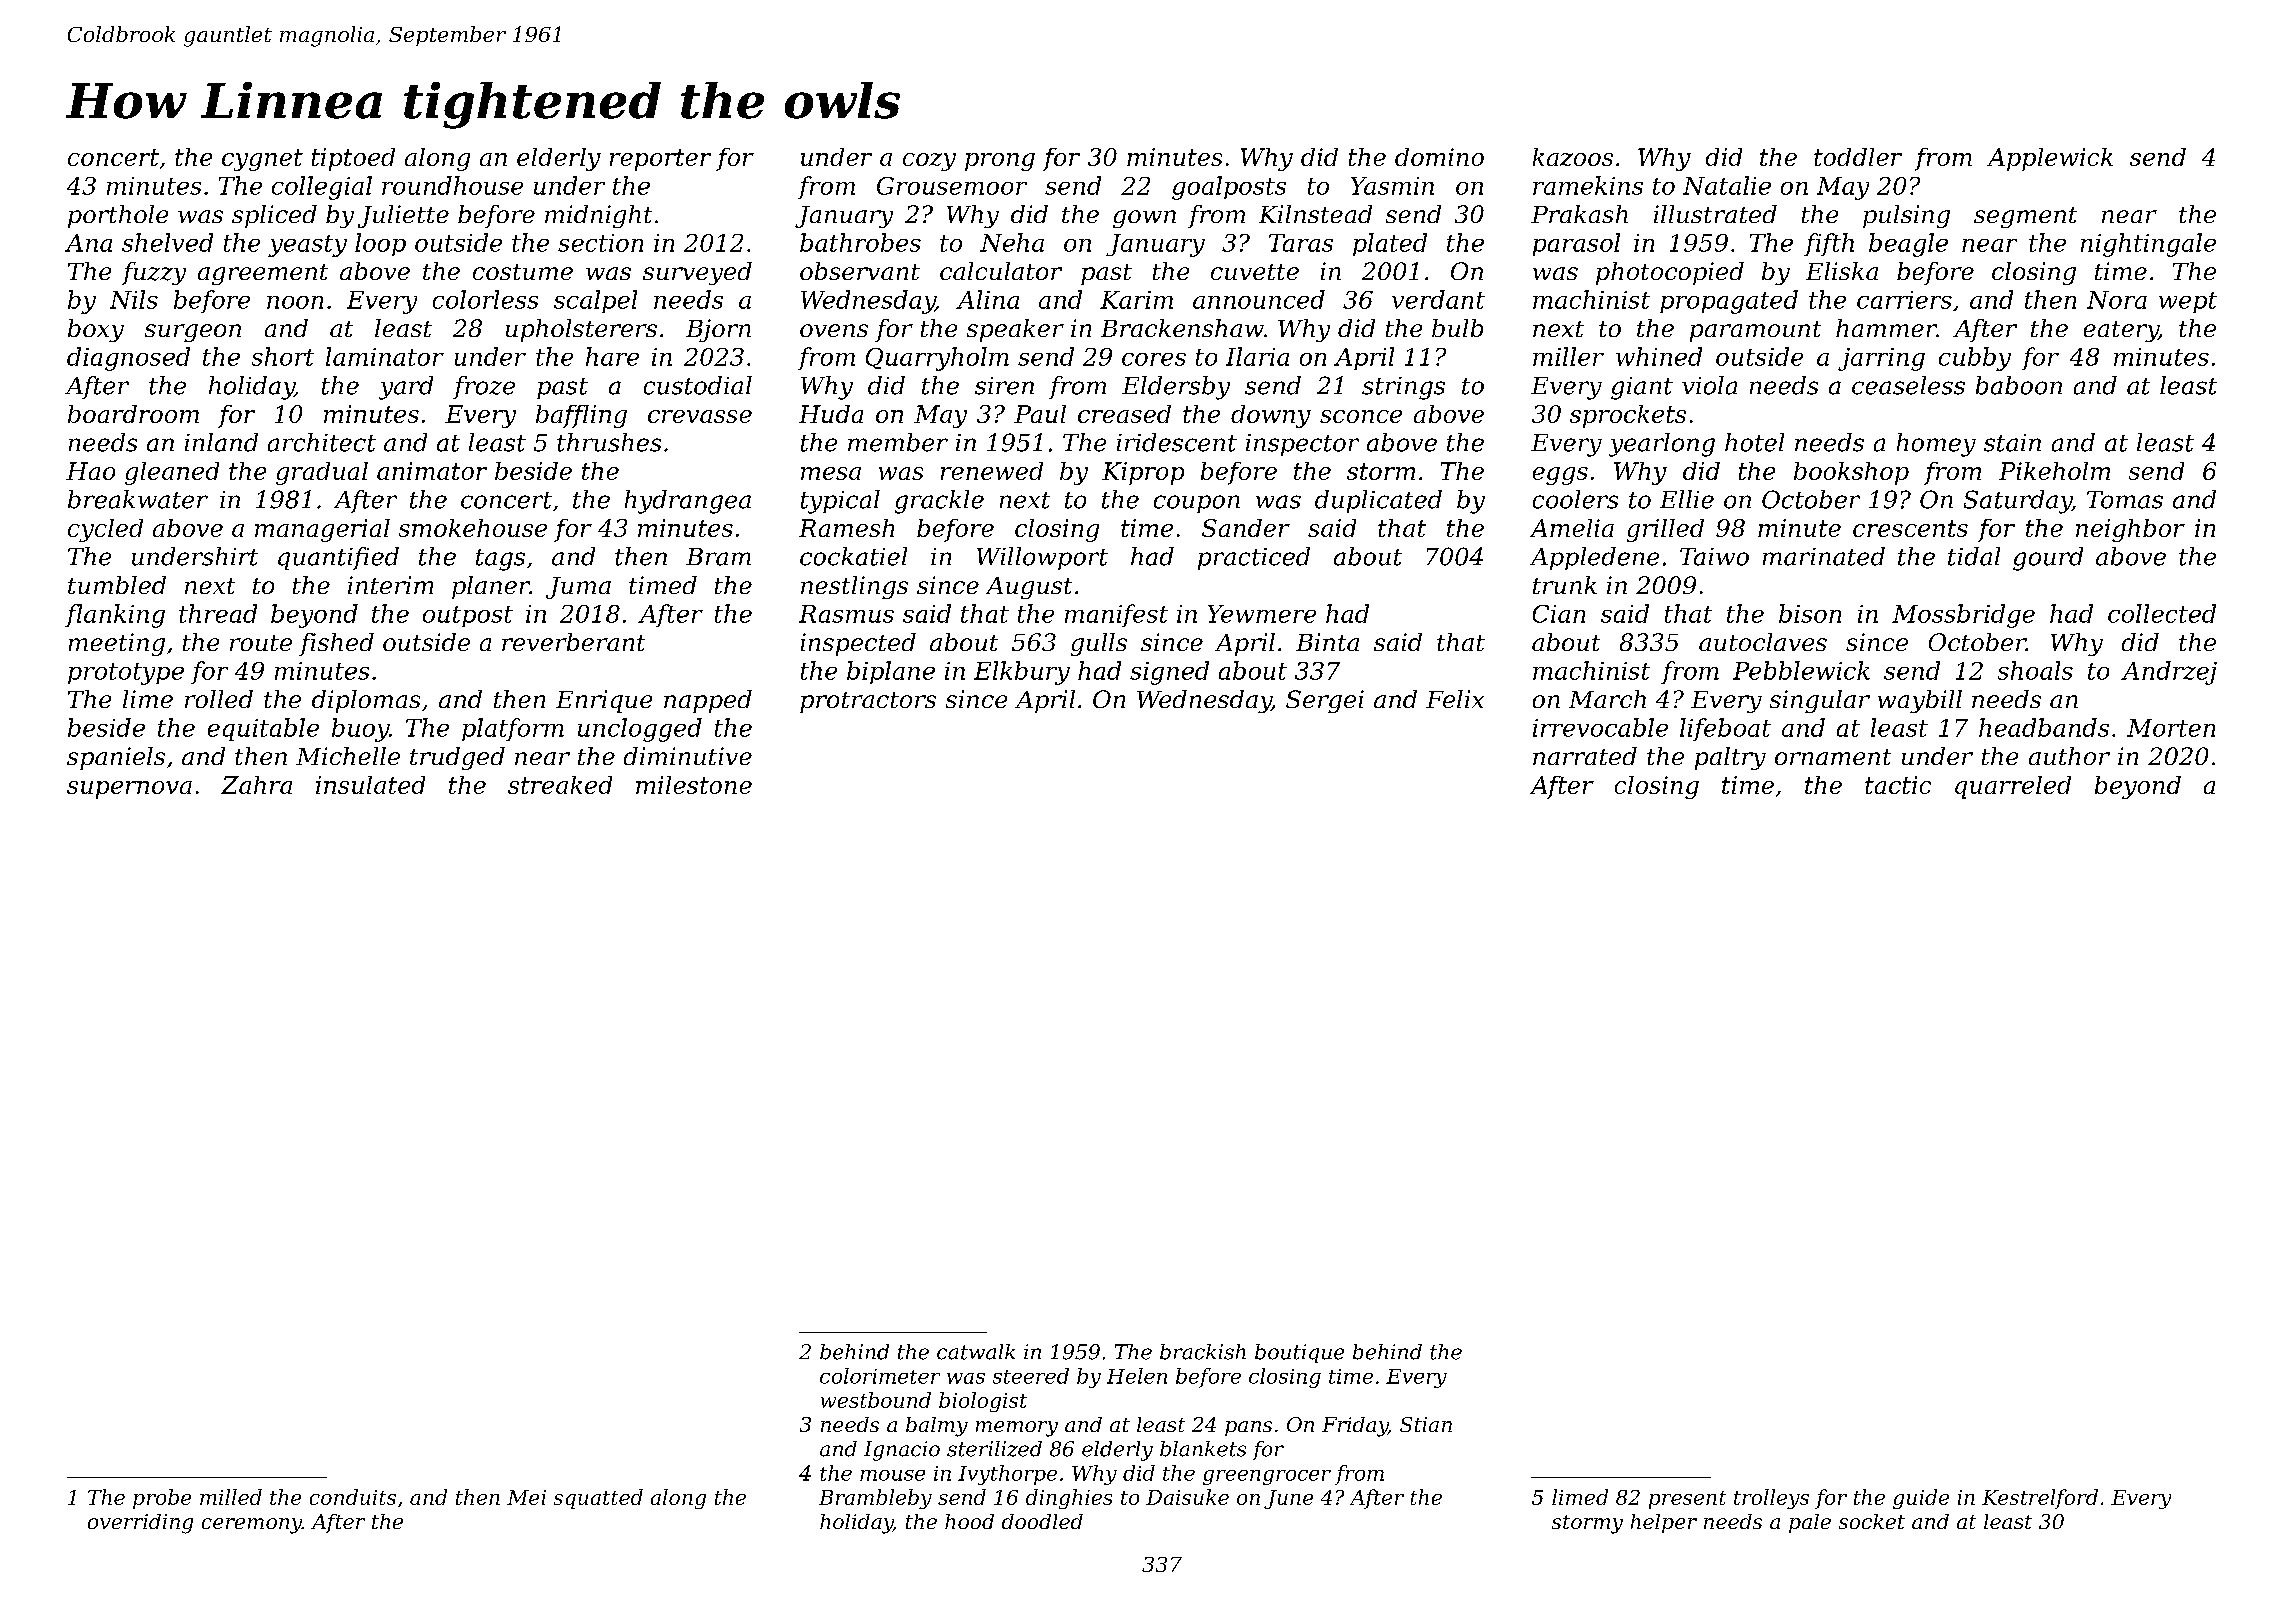 The width and height of the page is (2284, 1615). Describe the element at coordinates (1000, 162) in the page. I see `prong` at that location.
